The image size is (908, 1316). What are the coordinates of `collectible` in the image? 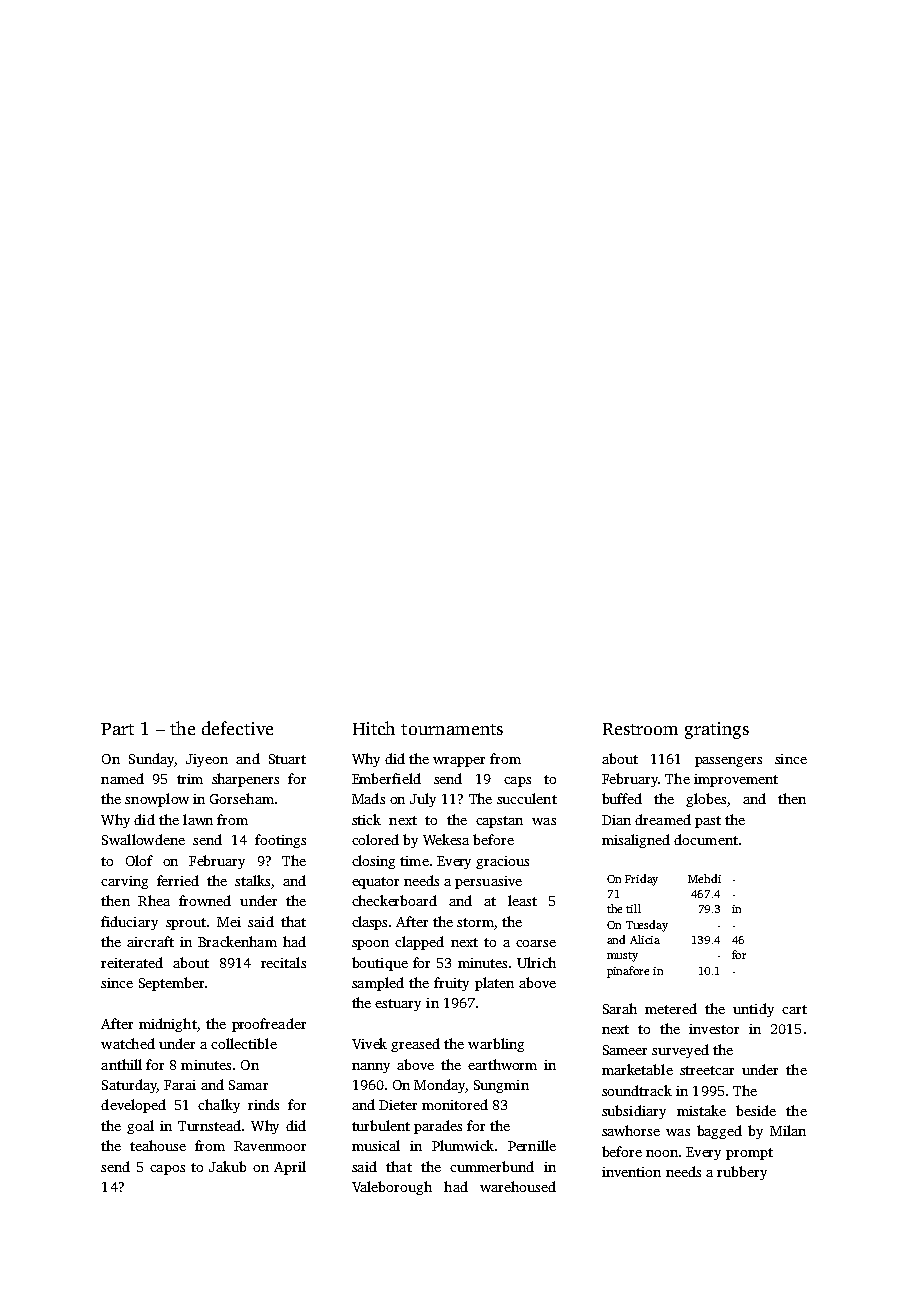 It's located at (244, 1043).
